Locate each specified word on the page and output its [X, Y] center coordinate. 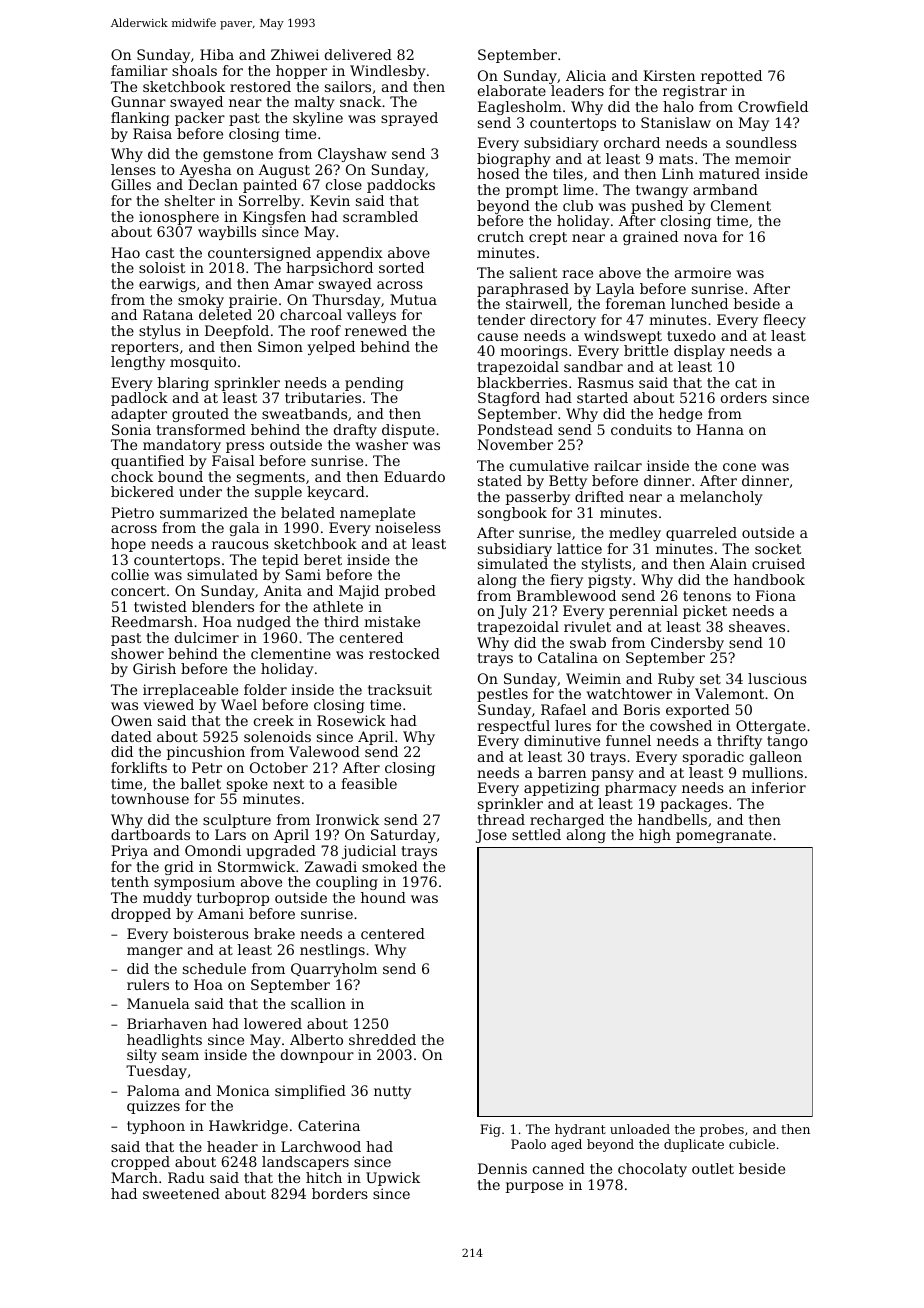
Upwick [393, 1179]
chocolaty [652, 1170]
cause [498, 337]
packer [200, 119]
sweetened [181, 1193]
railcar [618, 465]
